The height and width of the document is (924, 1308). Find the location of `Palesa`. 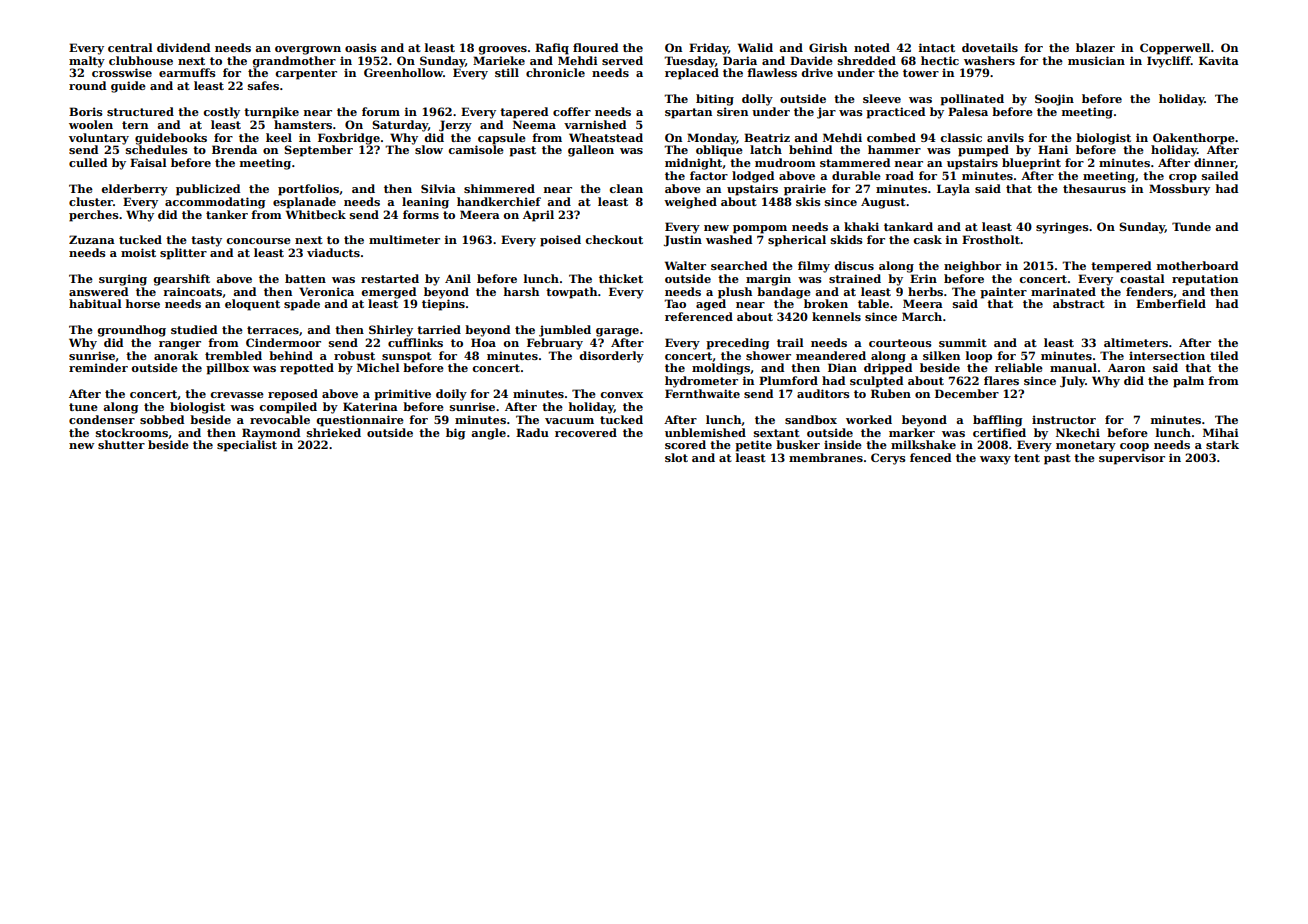

Palesa is located at coordinates (968, 111).
